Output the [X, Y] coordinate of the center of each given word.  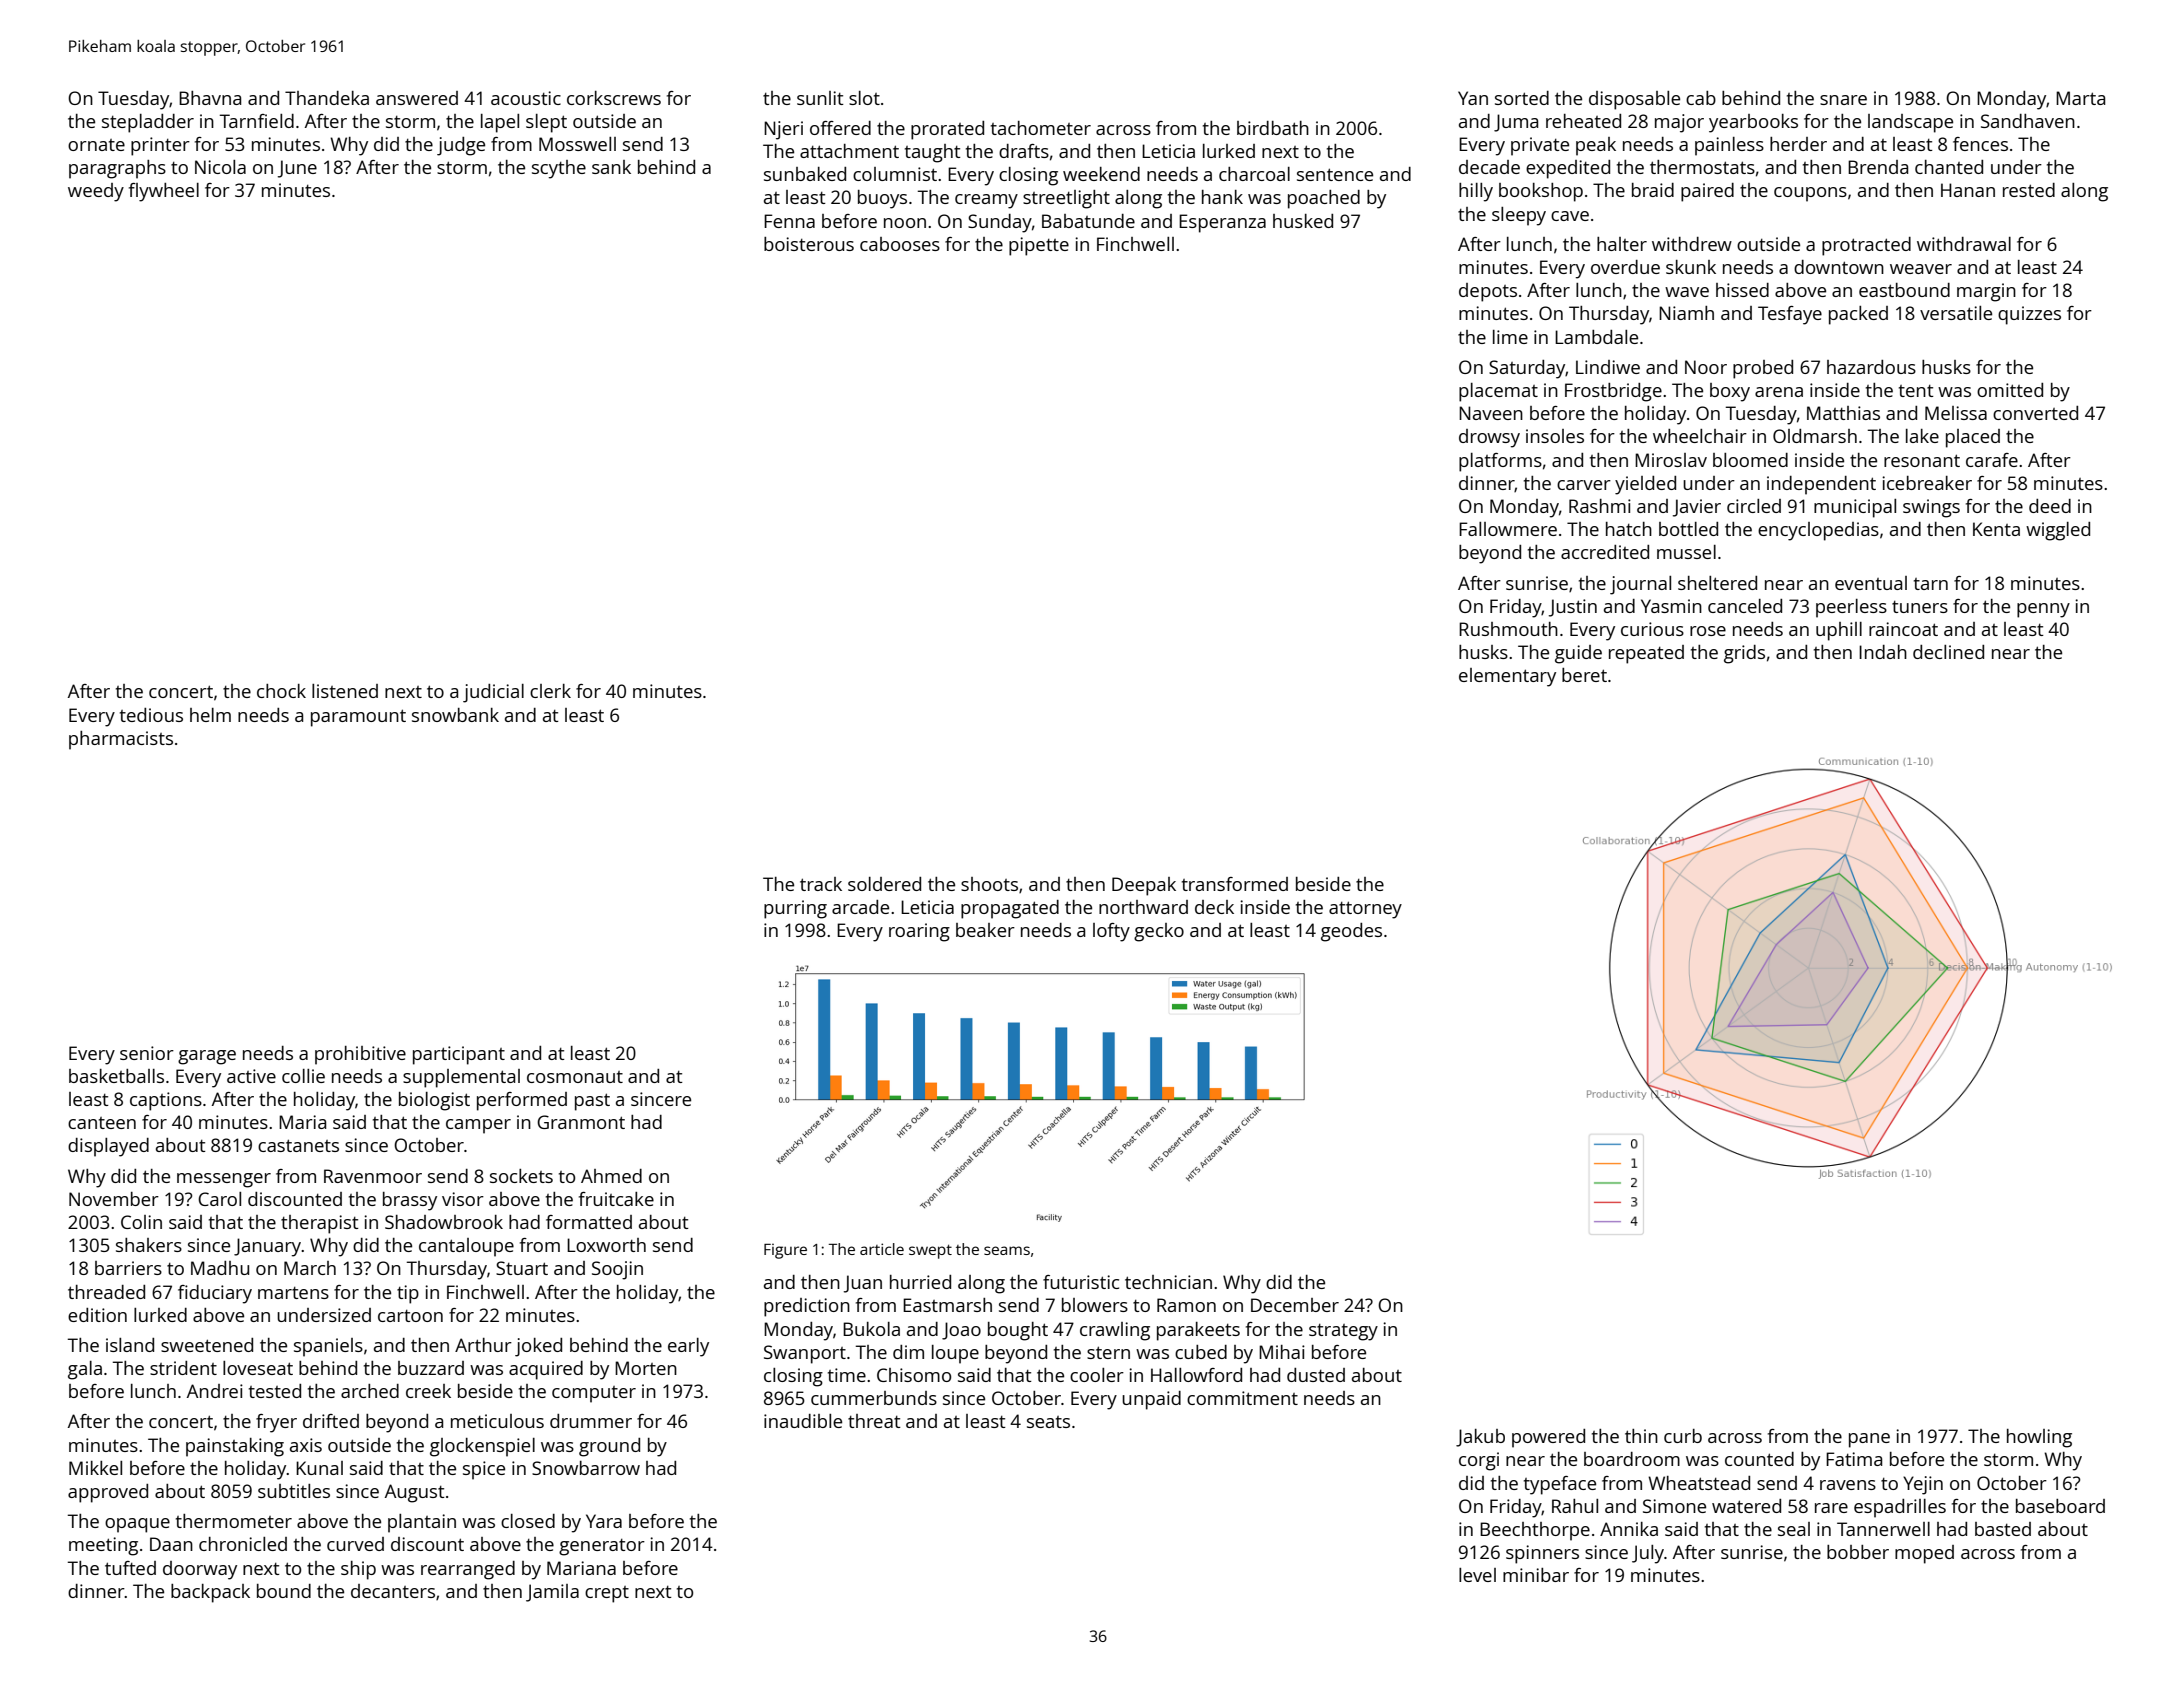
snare [1843, 100]
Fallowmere [1508, 529]
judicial [493, 693]
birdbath [1273, 128]
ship [358, 1570]
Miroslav [1671, 460]
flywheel [164, 192]
